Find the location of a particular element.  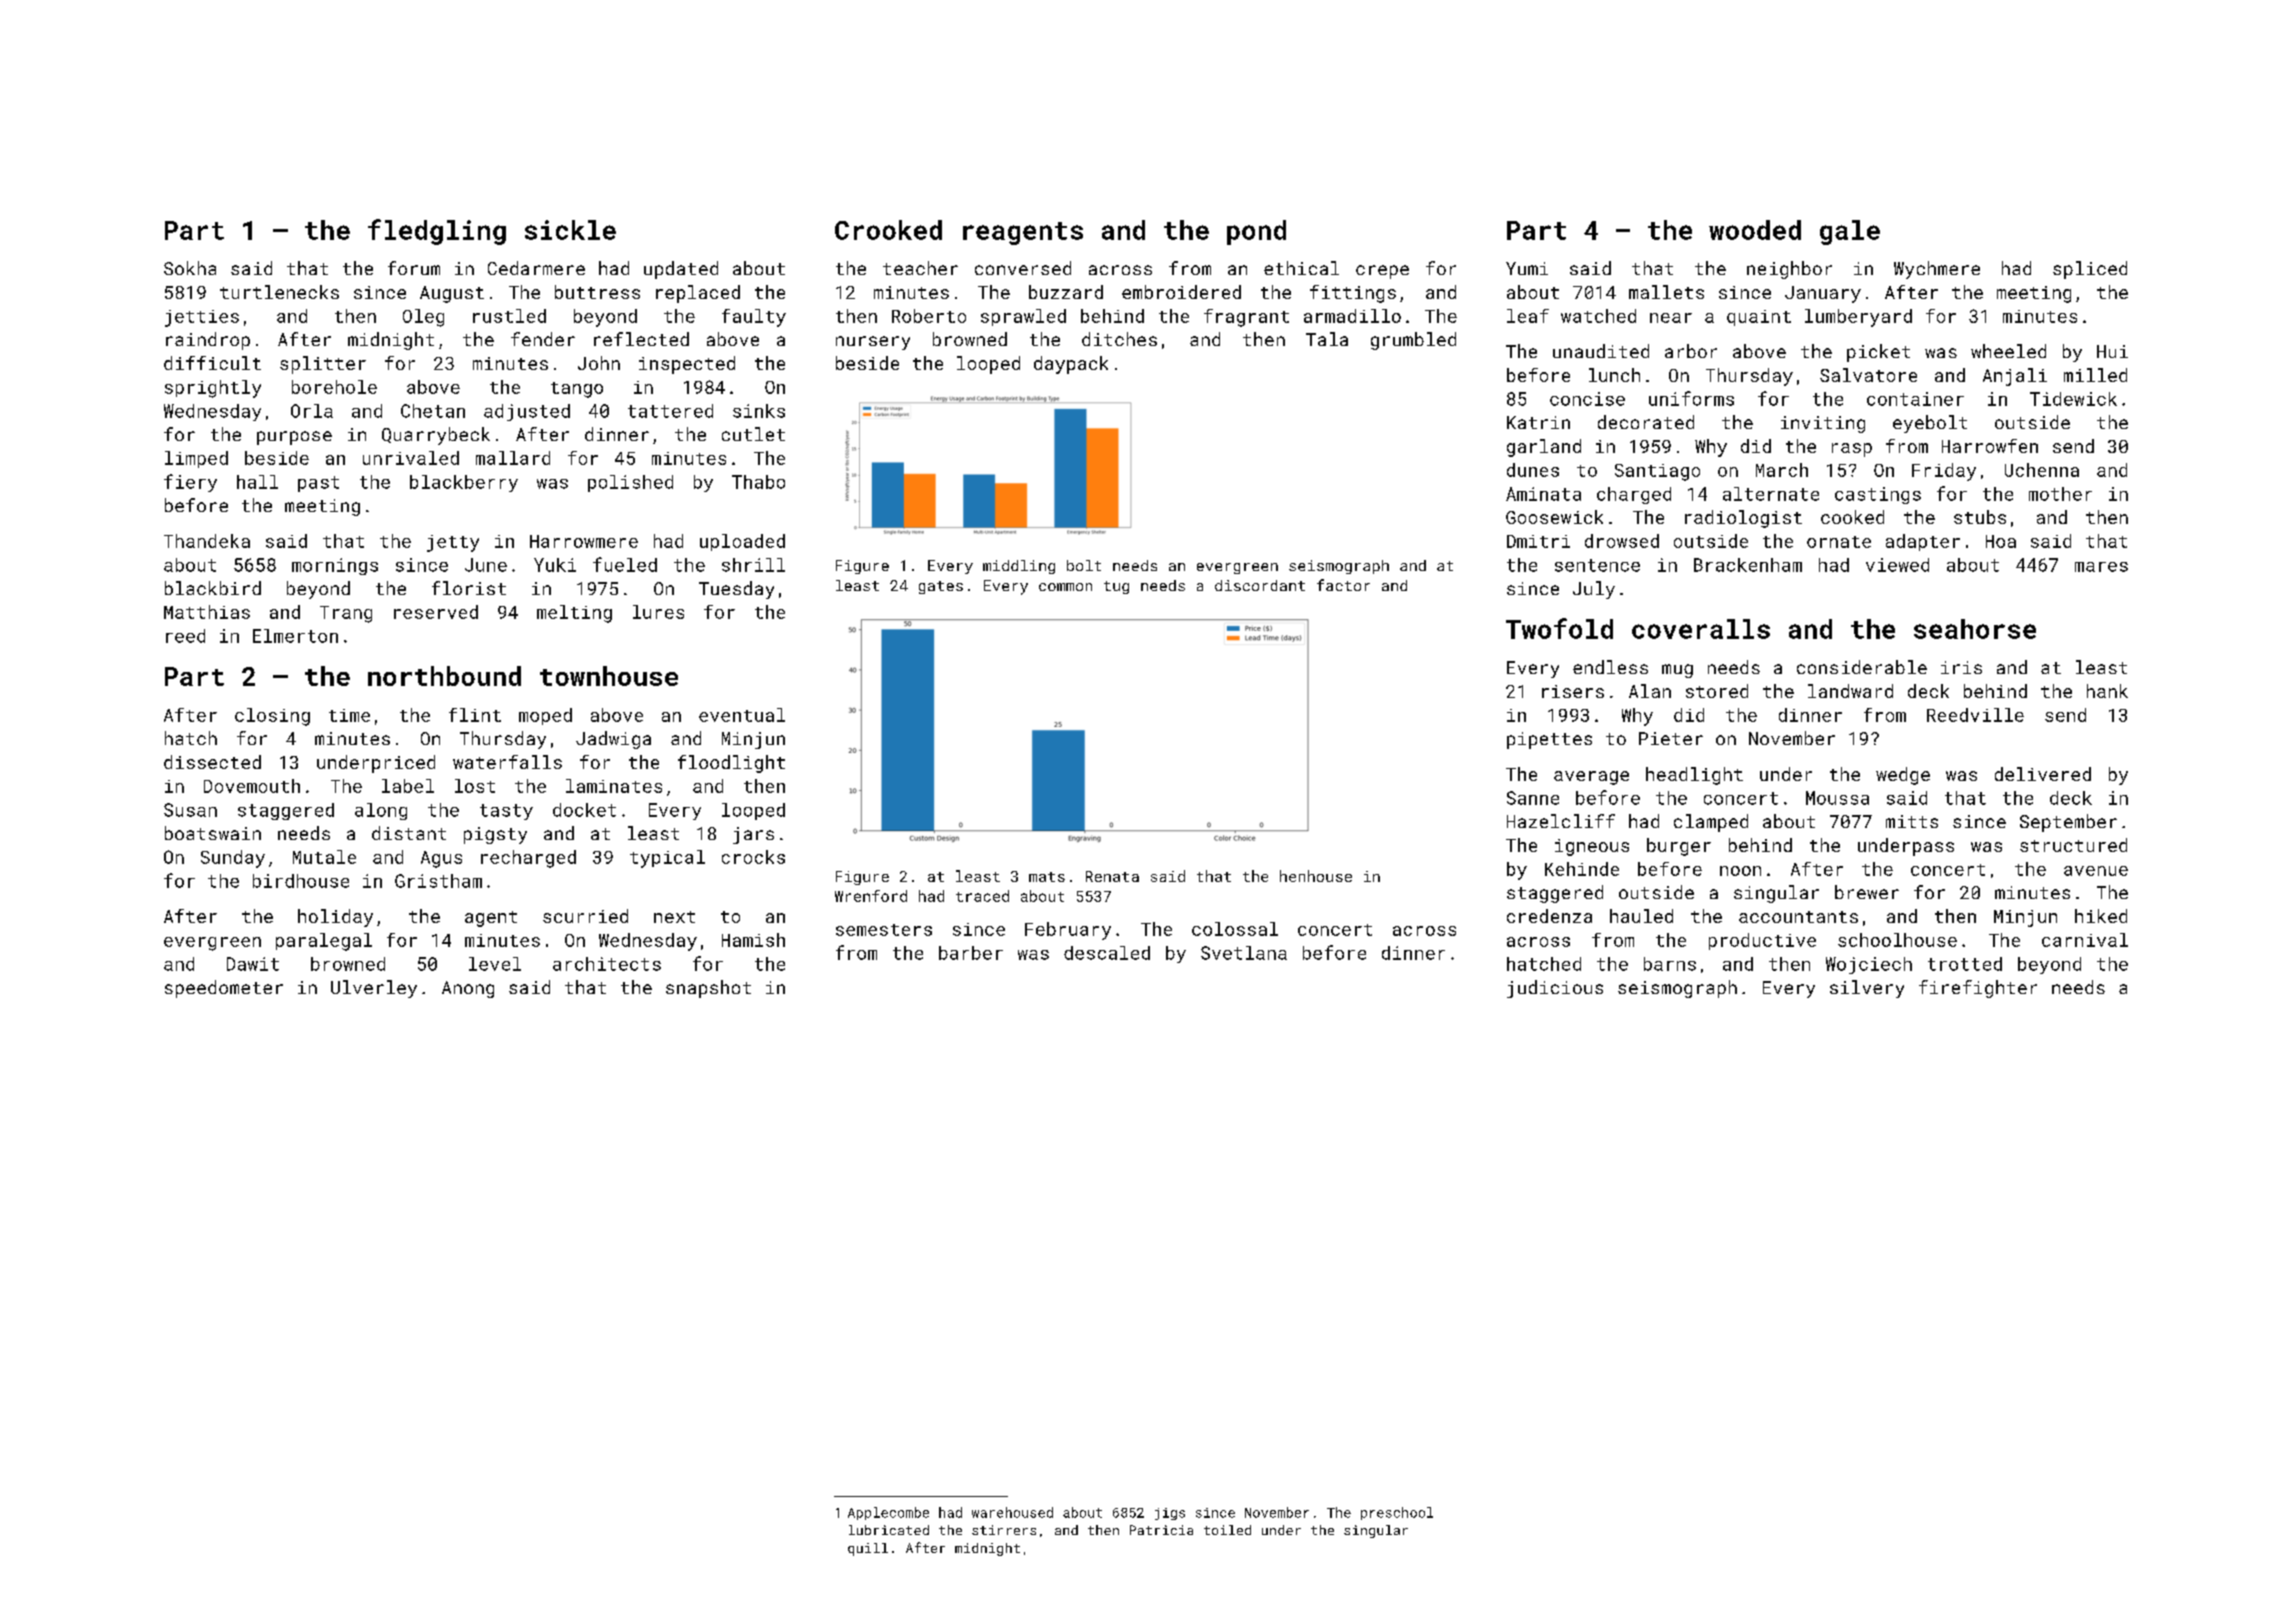

snapshot is located at coordinates (708, 989).
